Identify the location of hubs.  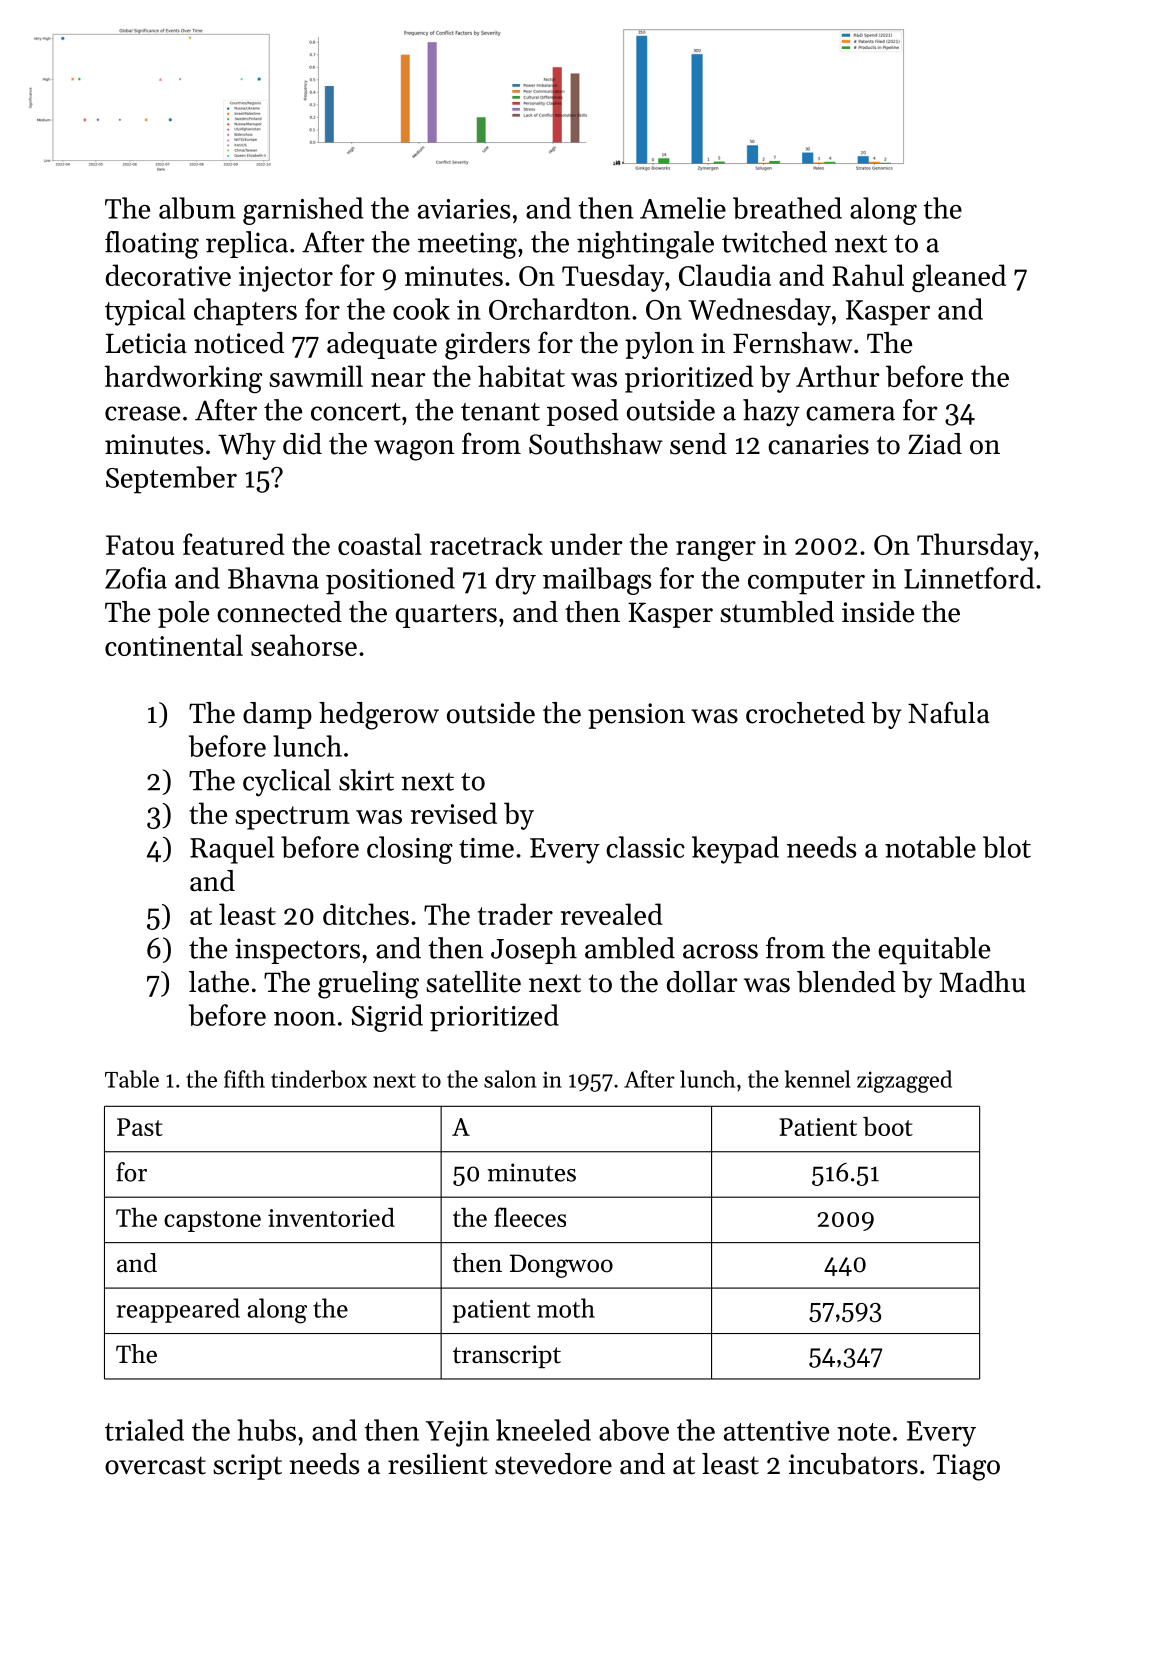
(266, 1430).
